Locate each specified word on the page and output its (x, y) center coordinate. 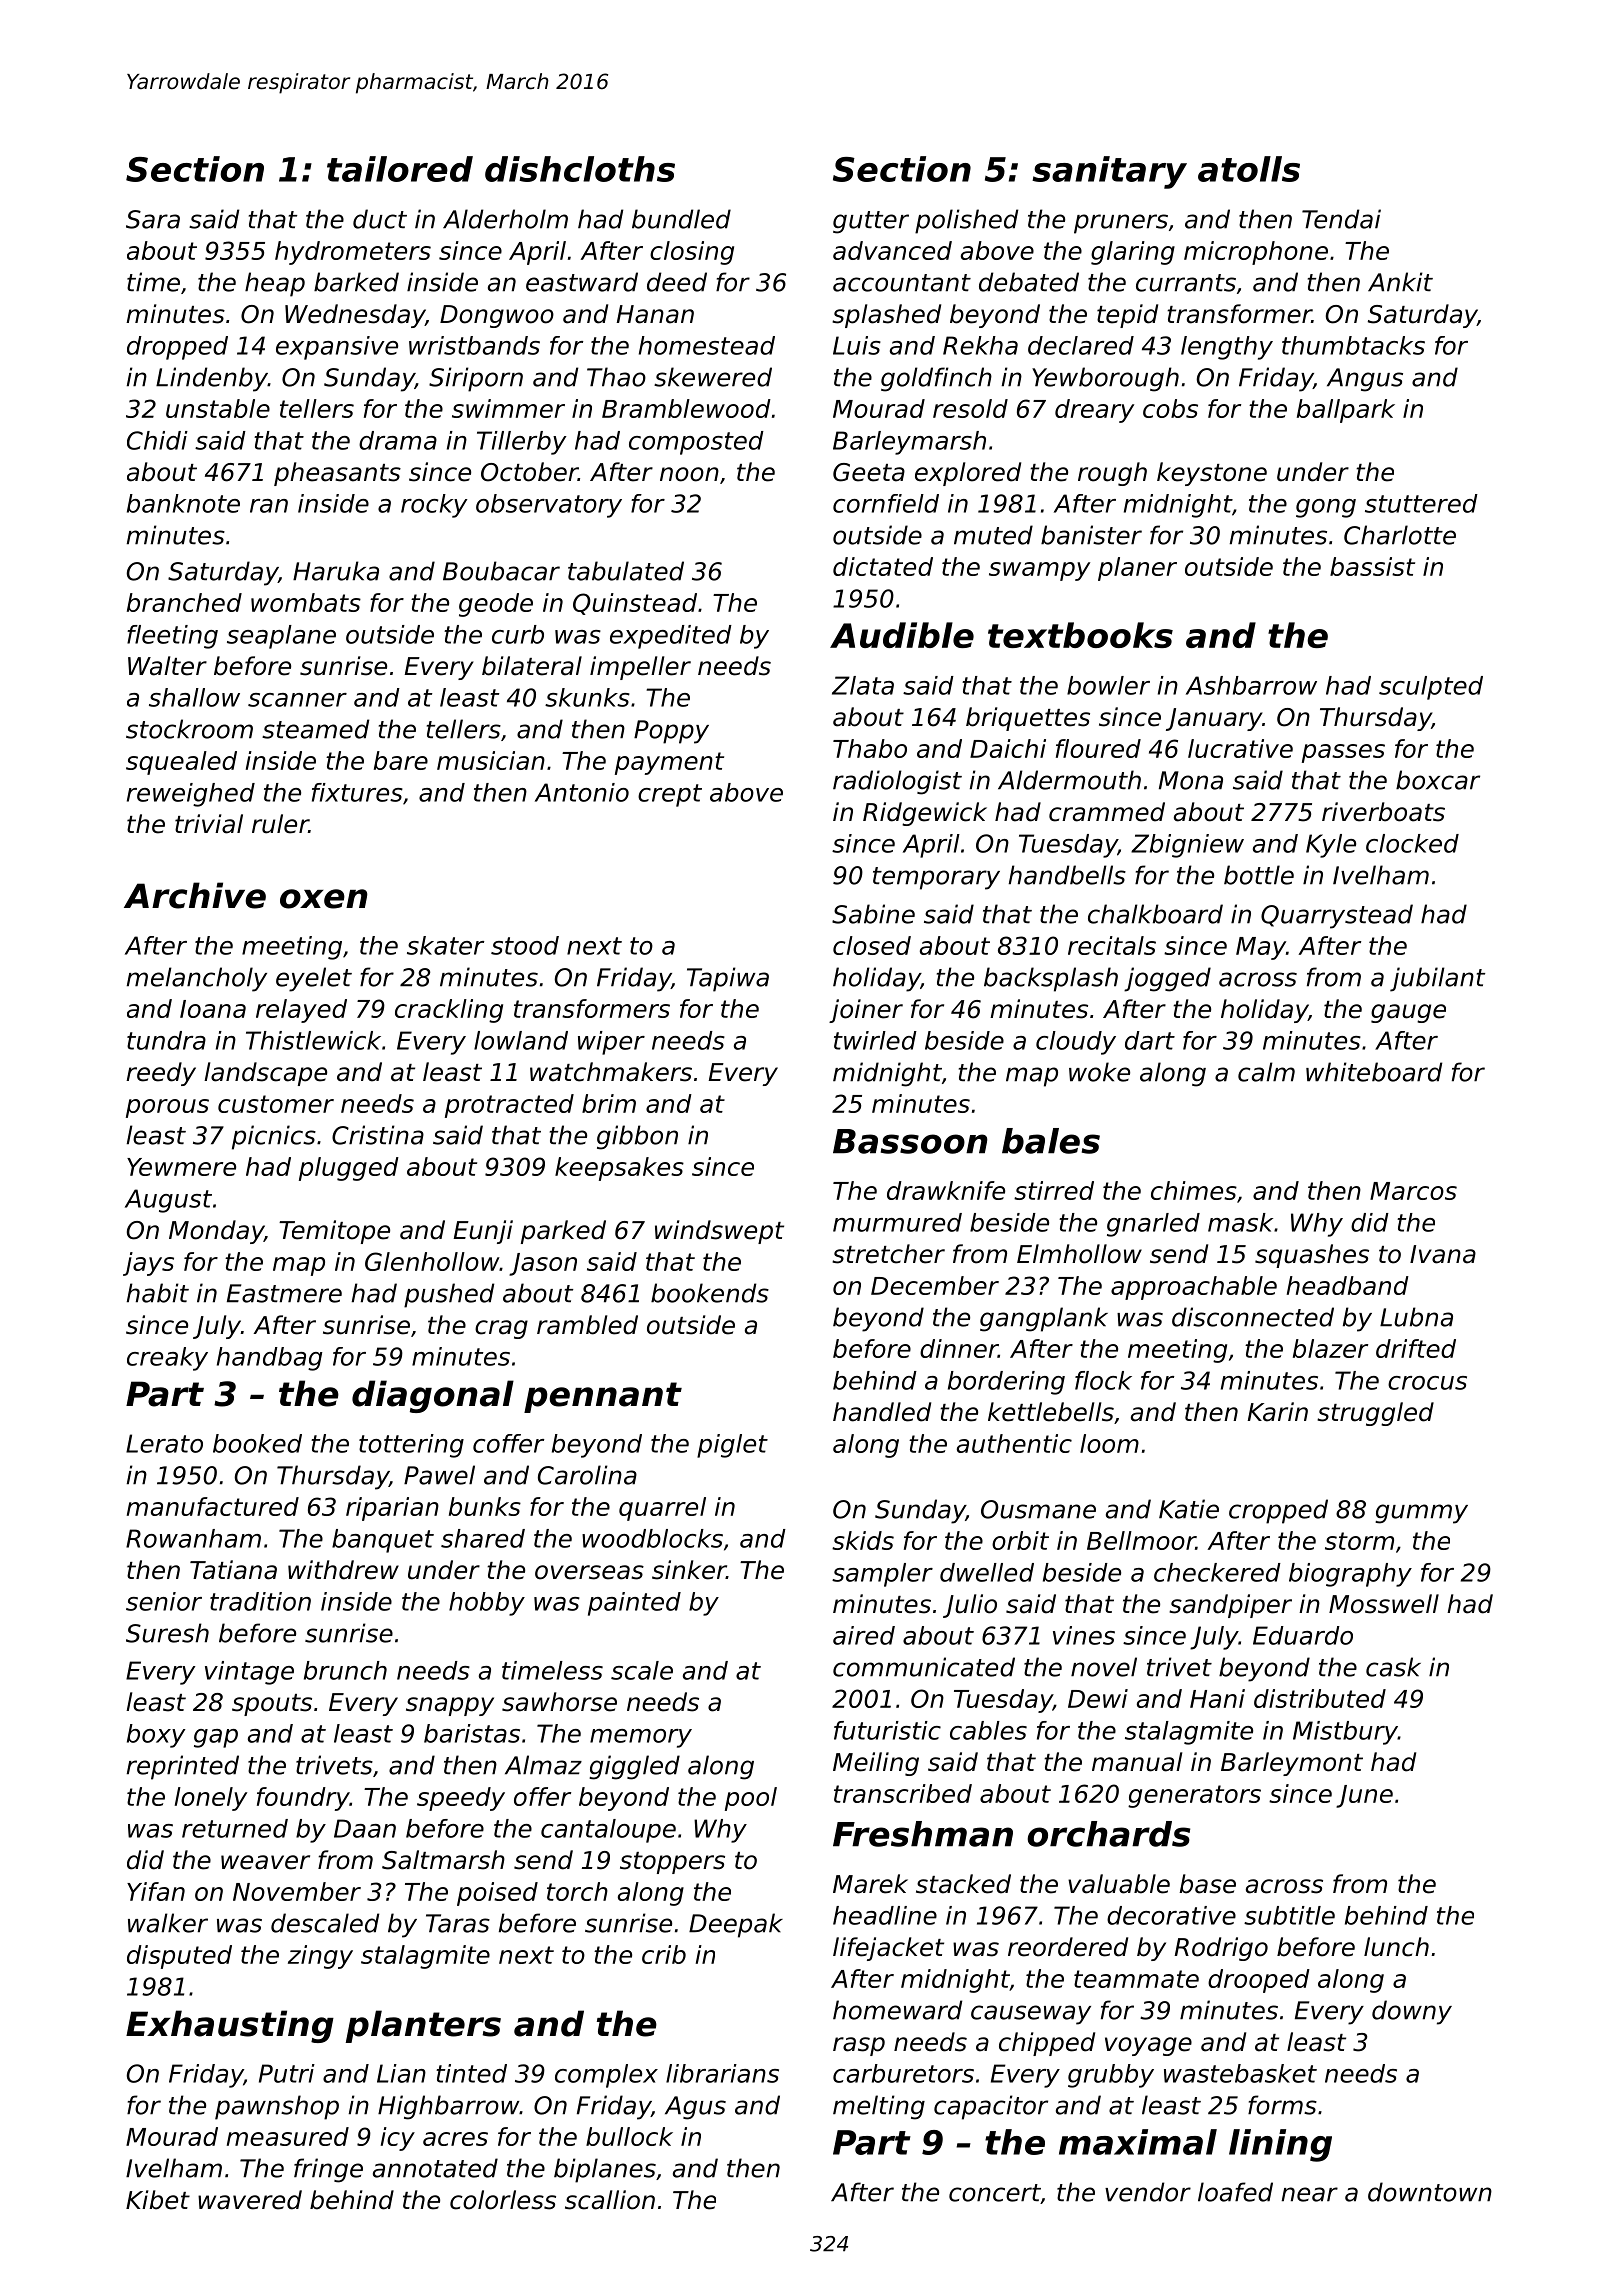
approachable (1194, 1288)
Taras (458, 1923)
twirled (875, 1040)
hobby (487, 1604)
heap (275, 284)
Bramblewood (686, 408)
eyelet (314, 979)
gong (1326, 508)
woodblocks (652, 1538)
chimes (1194, 1190)
